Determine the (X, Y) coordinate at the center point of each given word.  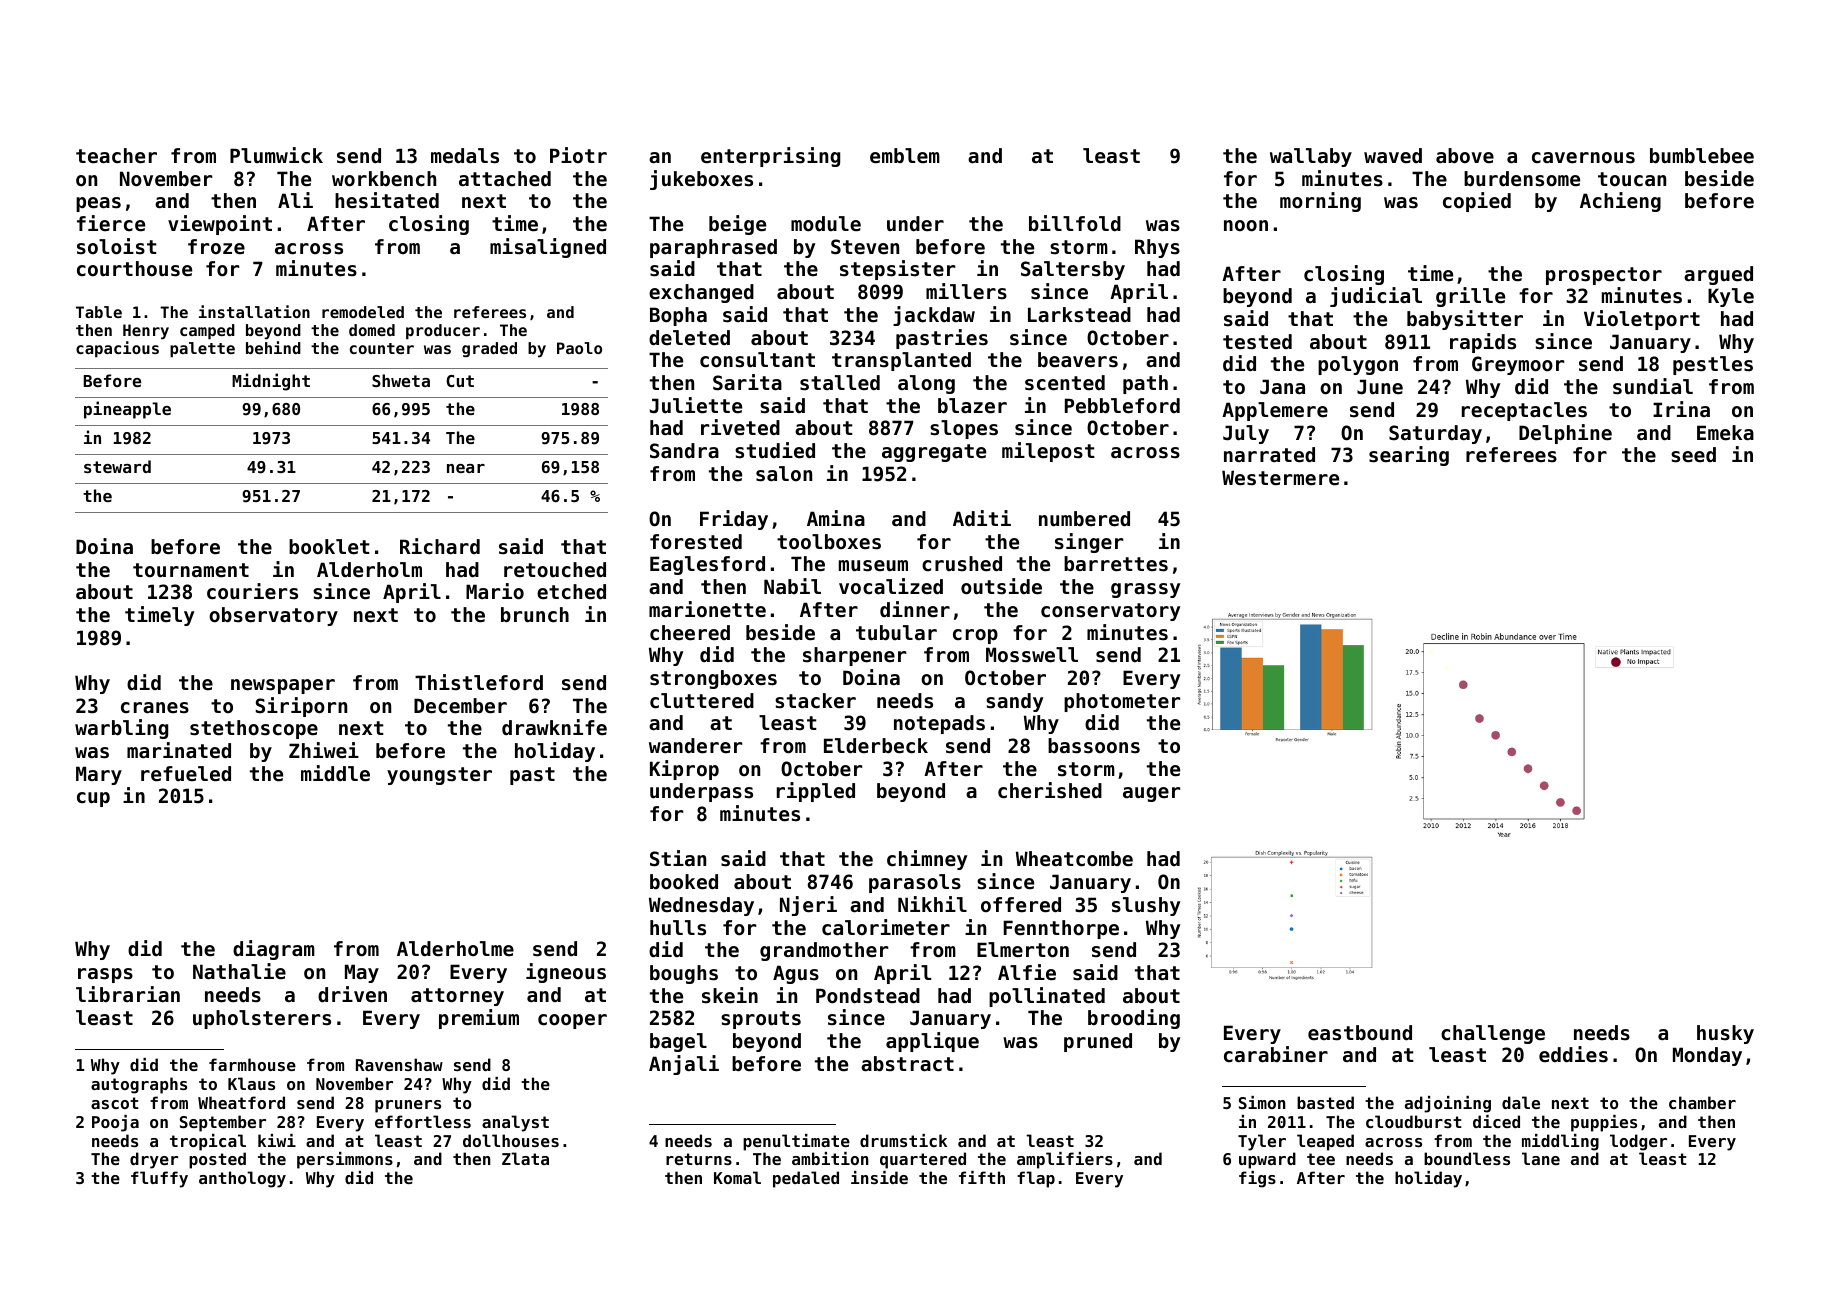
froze (216, 247)
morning (1320, 202)
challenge (1493, 1034)
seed (1693, 455)
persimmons (345, 1160)
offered (1021, 905)
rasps (105, 975)
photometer (1122, 702)
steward (117, 466)
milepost (1048, 452)
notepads (939, 724)
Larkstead (1079, 315)
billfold (1075, 223)
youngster (439, 776)
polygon (1358, 365)
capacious (117, 349)
